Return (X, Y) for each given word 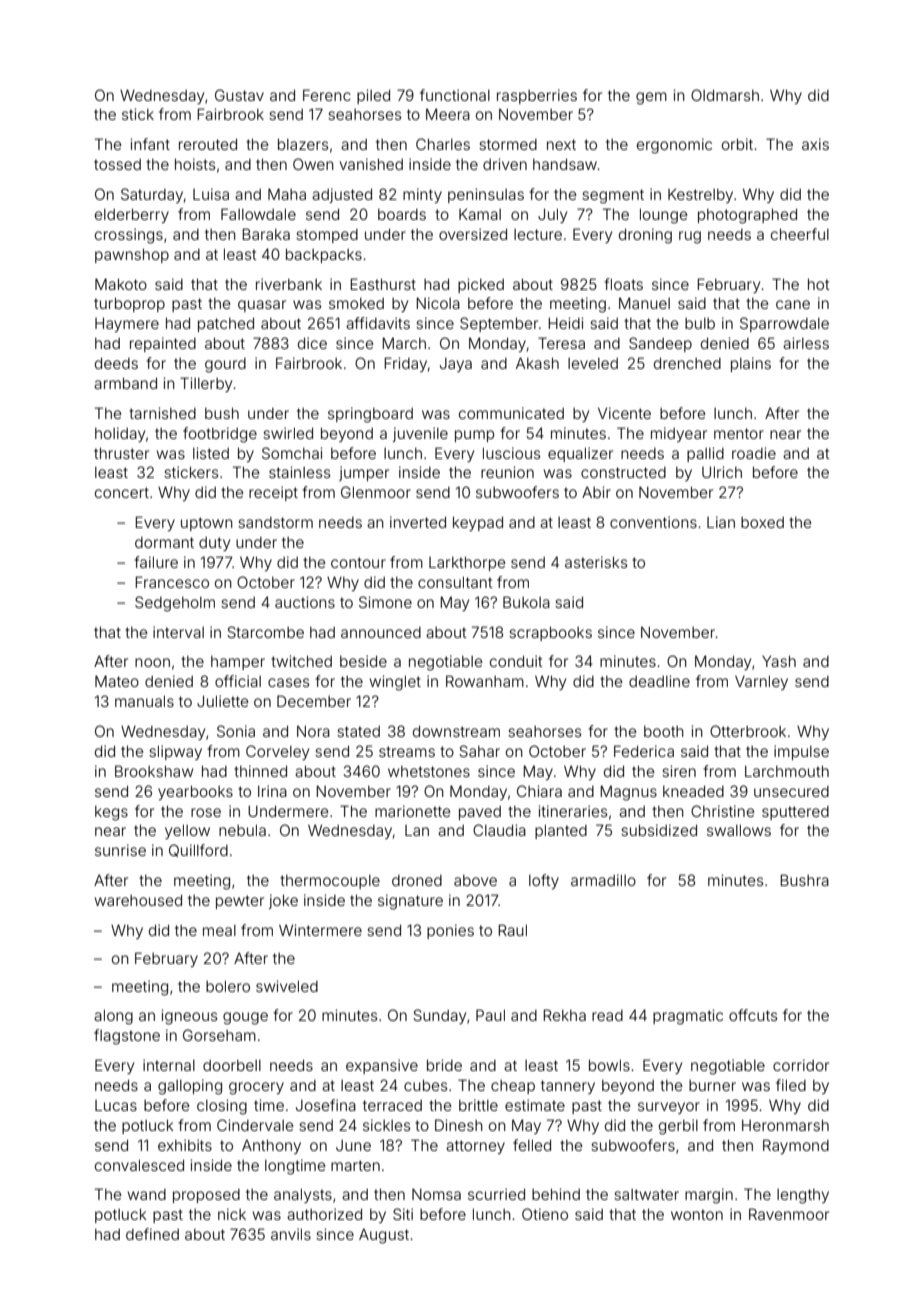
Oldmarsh (725, 95)
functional (455, 95)
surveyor (669, 1108)
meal (219, 930)
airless (806, 343)
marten (355, 1165)
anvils (291, 1234)
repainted (163, 344)
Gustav (239, 95)
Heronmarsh (785, 1125)
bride (444, 1065)
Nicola (438, 303)
